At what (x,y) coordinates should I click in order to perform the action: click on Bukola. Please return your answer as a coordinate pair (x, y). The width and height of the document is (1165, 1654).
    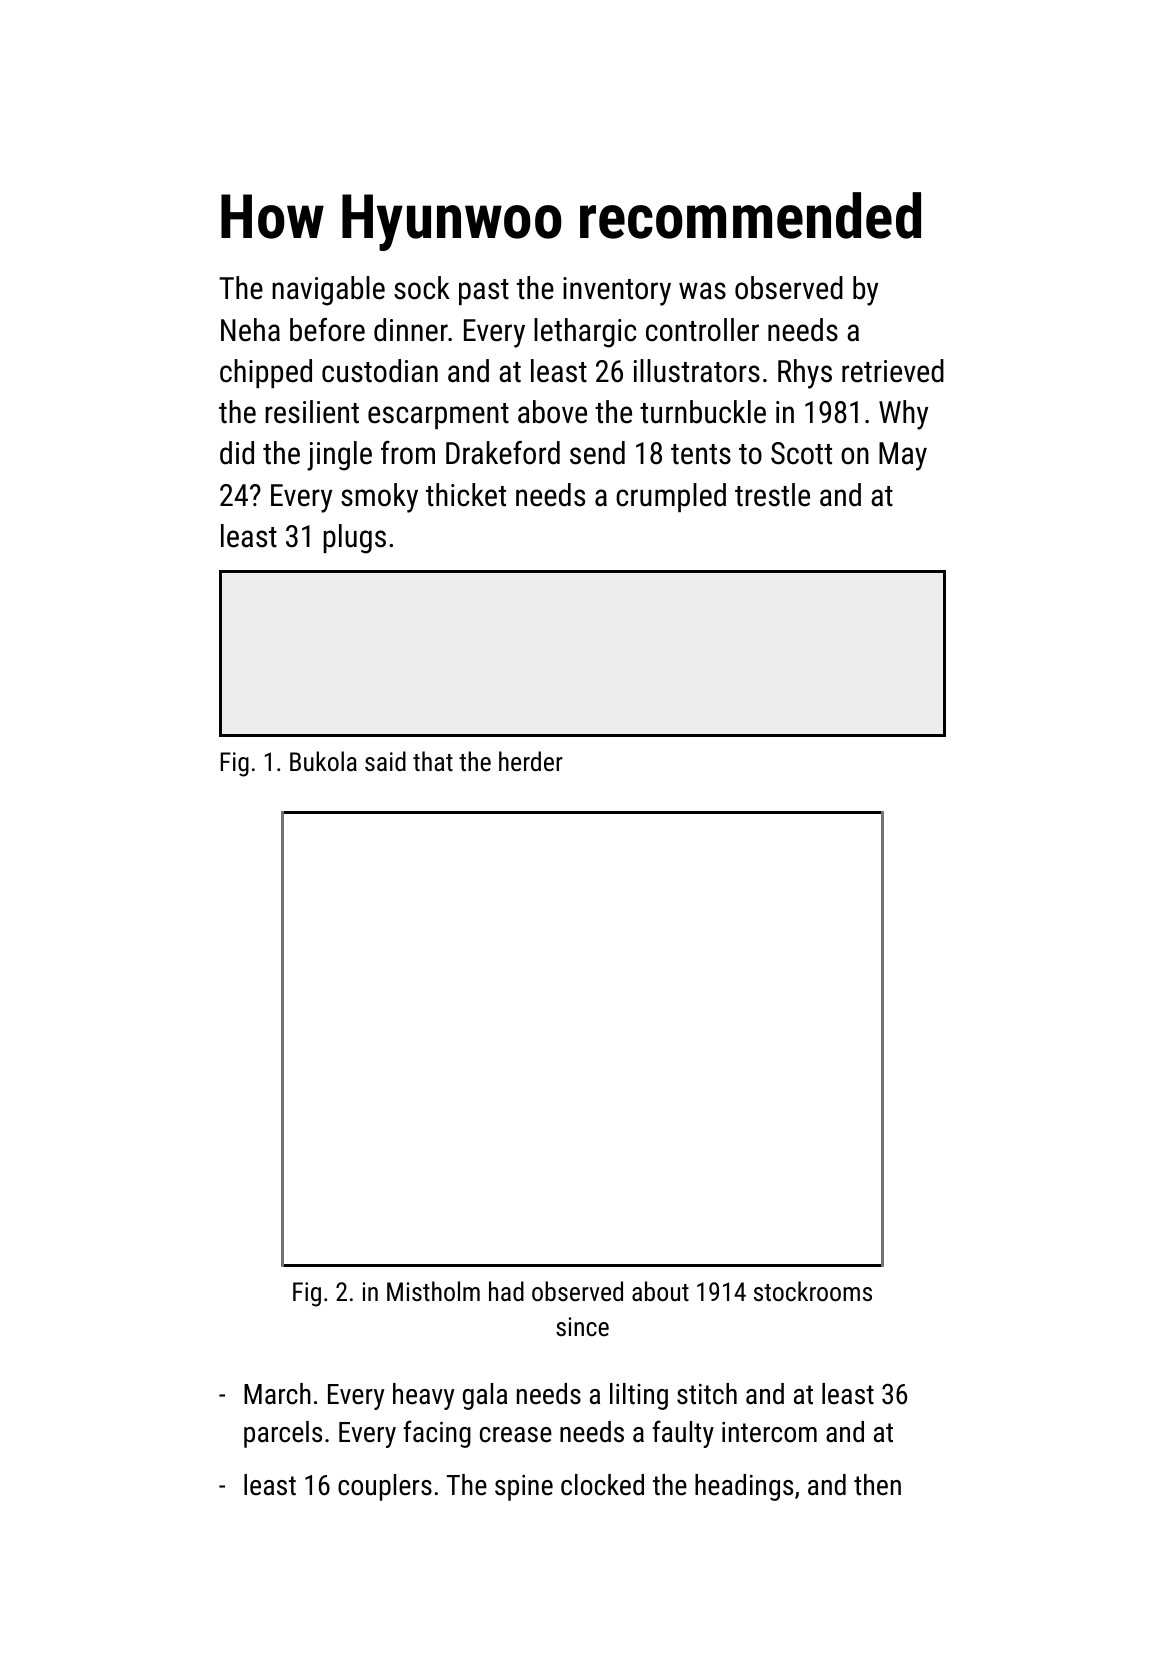
    Looking at the image, I should click on (323, 761).
